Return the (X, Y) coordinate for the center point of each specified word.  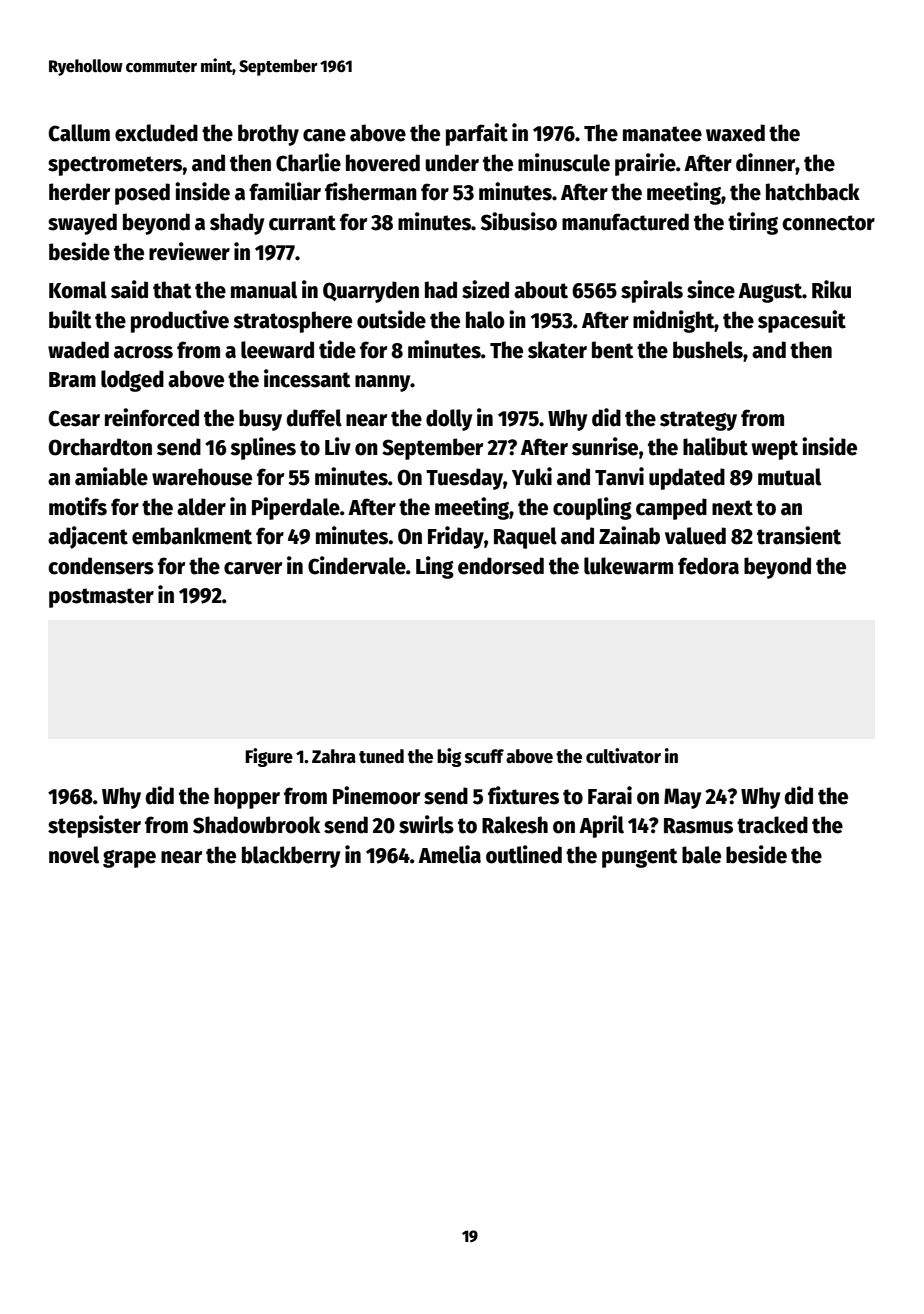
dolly (449, 420)
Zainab (629, 535)
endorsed (501, 566)
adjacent (88, 537)
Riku (831, 289)
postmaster (101, 598)
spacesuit (802, 321)
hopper (247, 798)
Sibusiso (519, 221)
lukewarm (628, 566)
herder (79, 192)
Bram (72, 380)
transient (799, 535)
